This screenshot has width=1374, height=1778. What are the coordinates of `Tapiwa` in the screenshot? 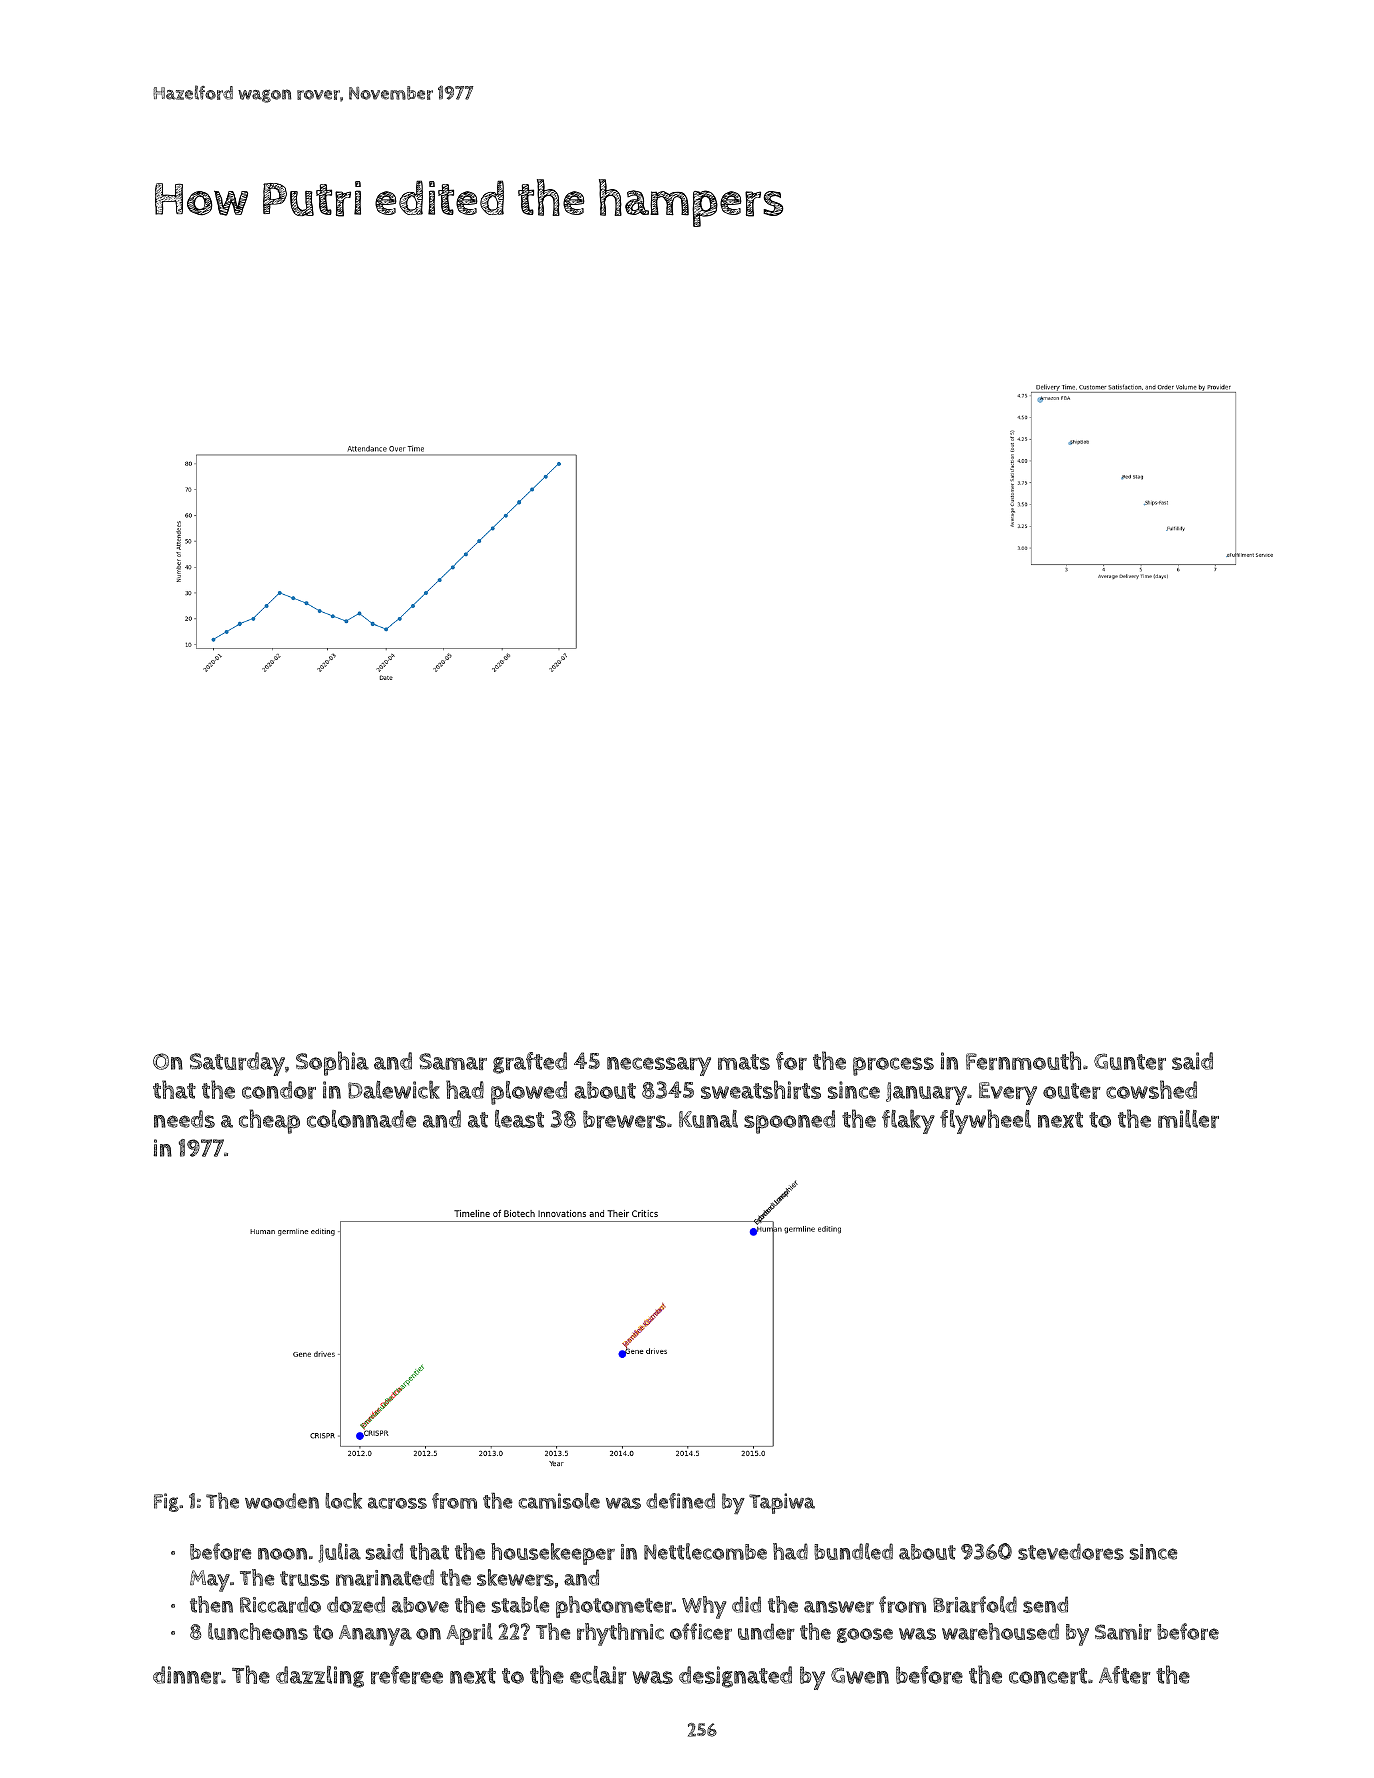 It's located at (782, 1503).
